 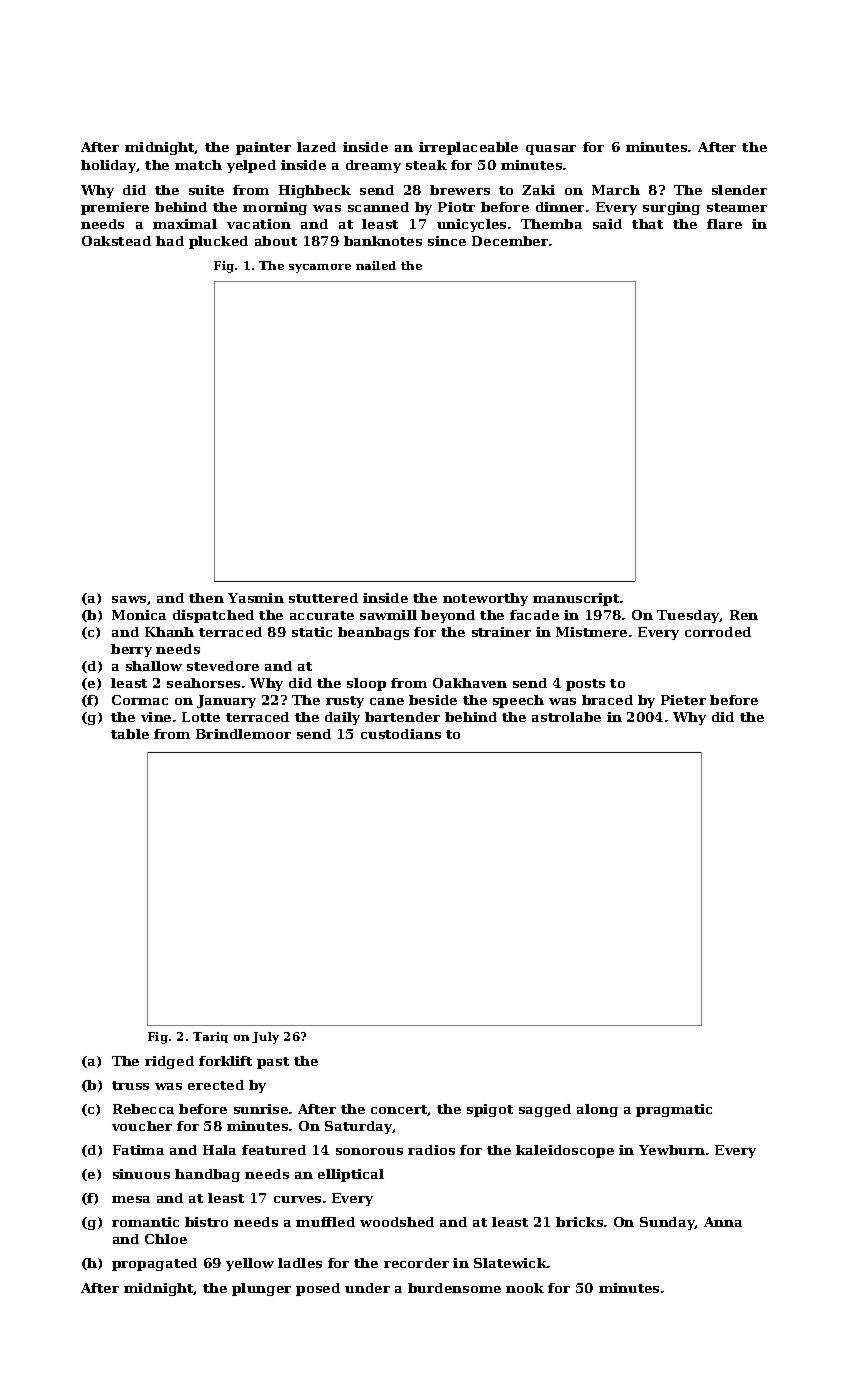 What do you see at coordinates (109, 166) in the screenshot?
I see `holiday` at bounding box center [109, 166].
